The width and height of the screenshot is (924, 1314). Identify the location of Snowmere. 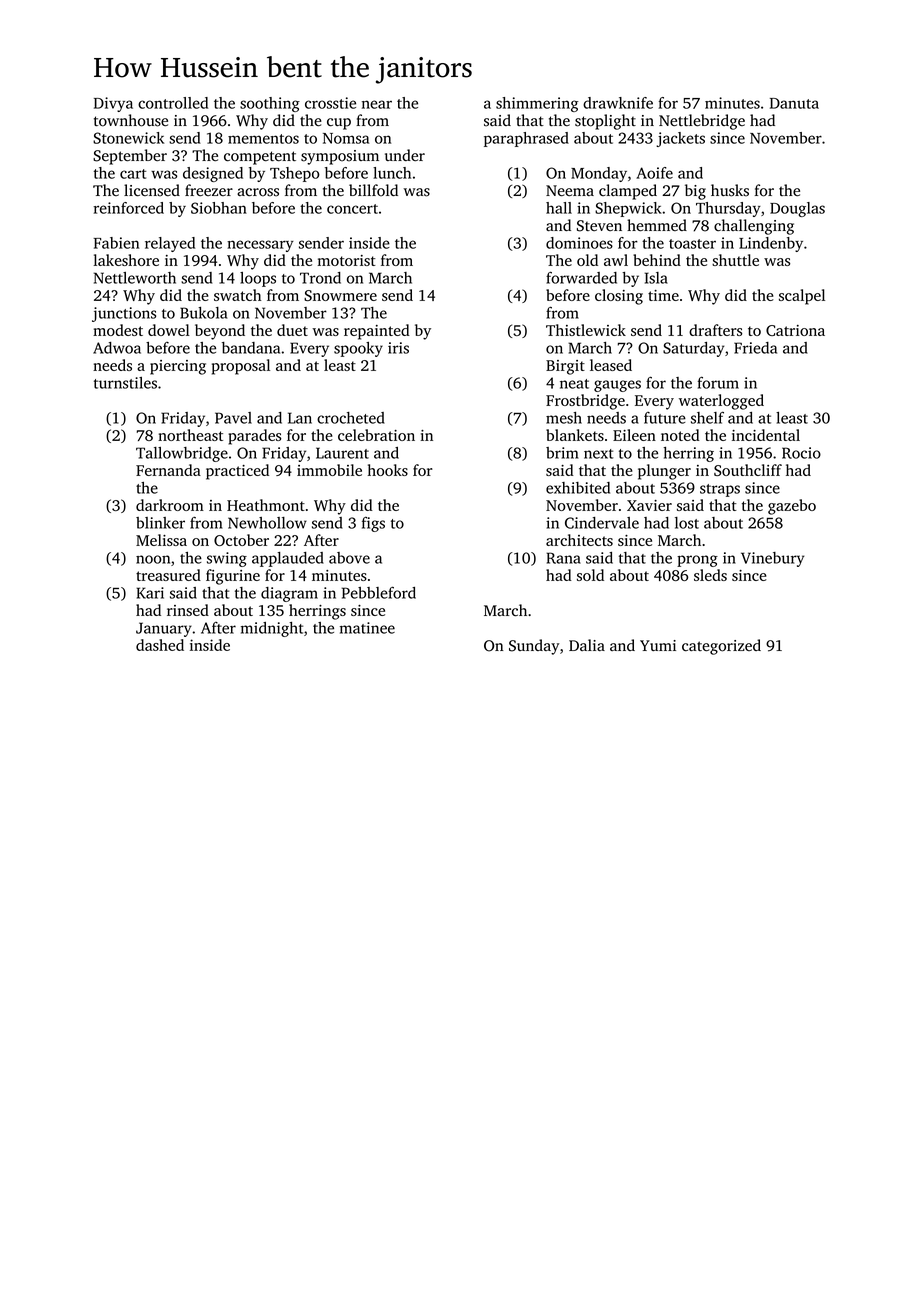
(340, 295).
